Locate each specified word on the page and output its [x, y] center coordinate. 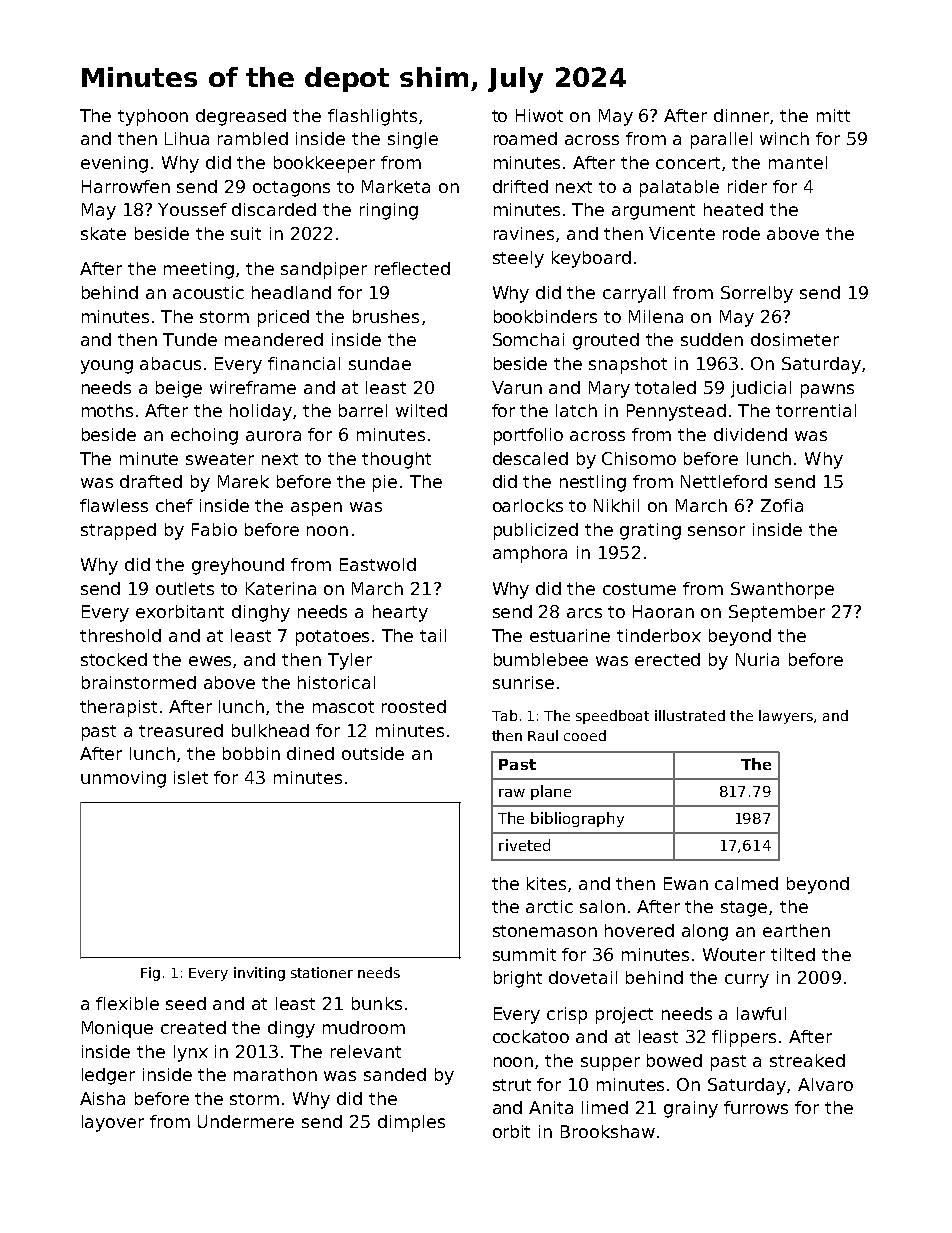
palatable [679, 188]
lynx [191, 1053]
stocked [114, 659]
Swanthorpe [782, 590]
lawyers [786, 717]
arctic [549, 906]
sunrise [523, 682]
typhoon [153, 117]
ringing [389, 211]
